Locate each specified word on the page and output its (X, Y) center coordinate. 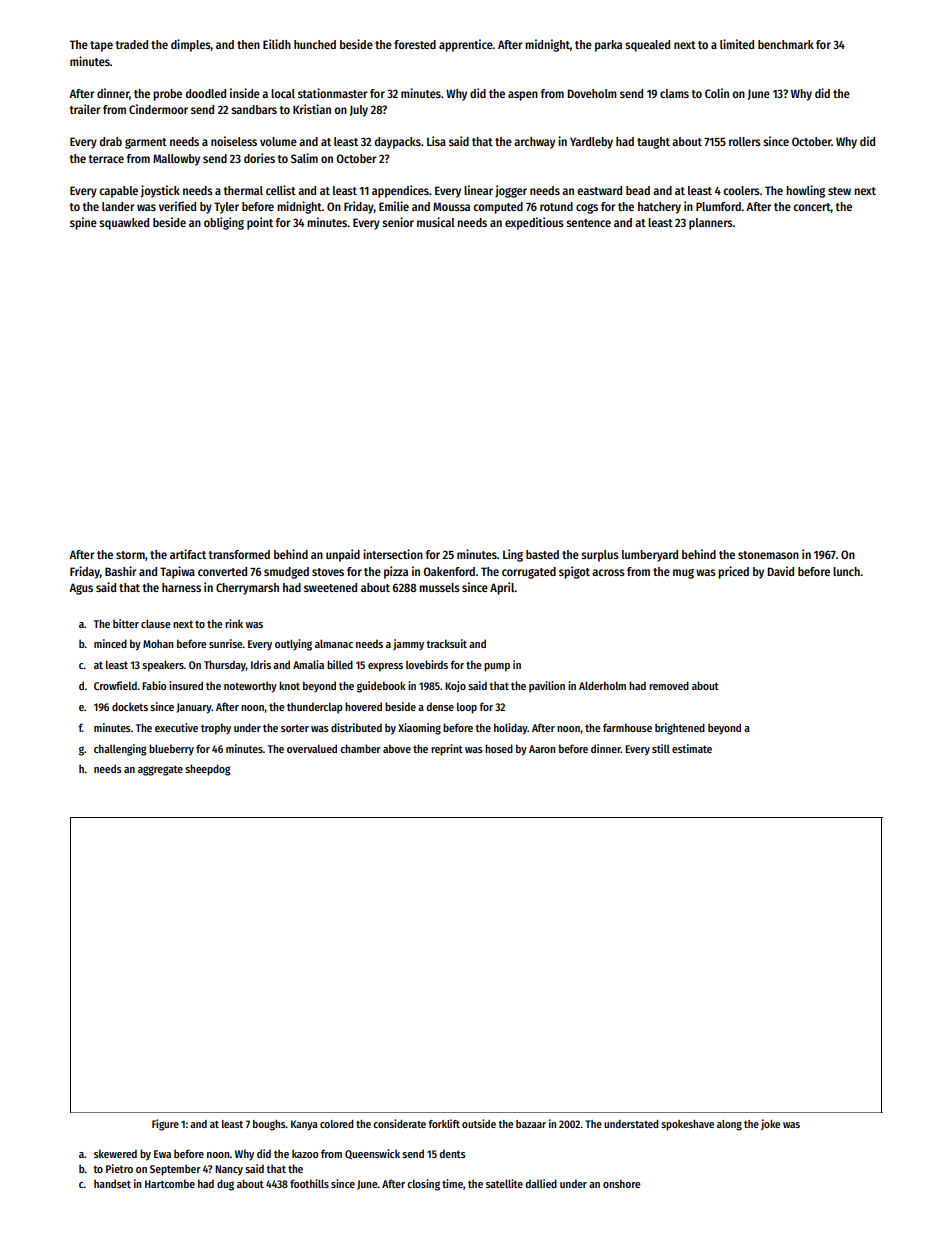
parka (608, 46)
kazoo (305, 1153)
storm (130, 555)
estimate (692, 748)
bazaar (531, 1124)
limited (737, 44)
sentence (588, 223)
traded (131, 44)
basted (542, 554)
